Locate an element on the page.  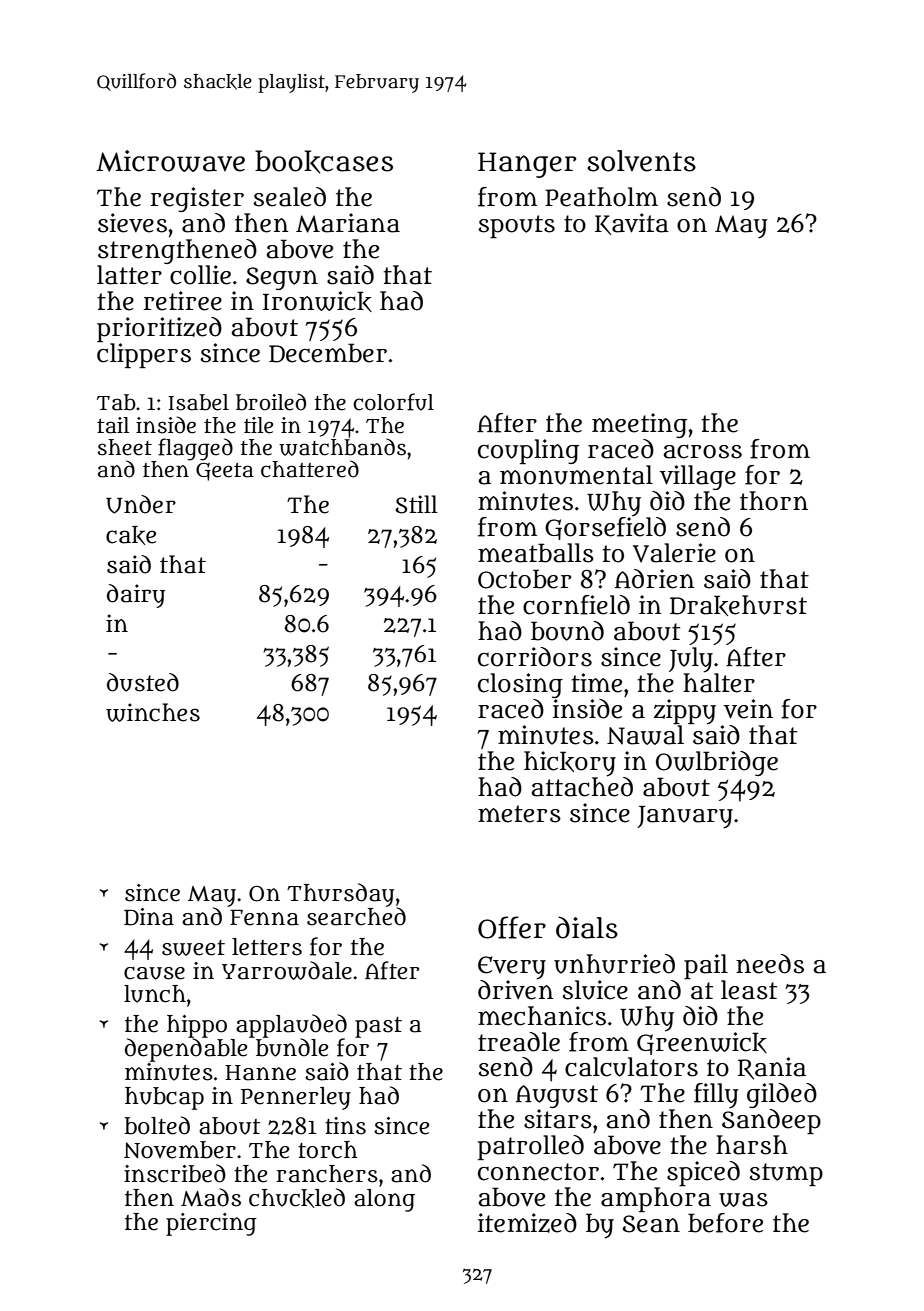
Nawal is located at coordinates (645, 735).
